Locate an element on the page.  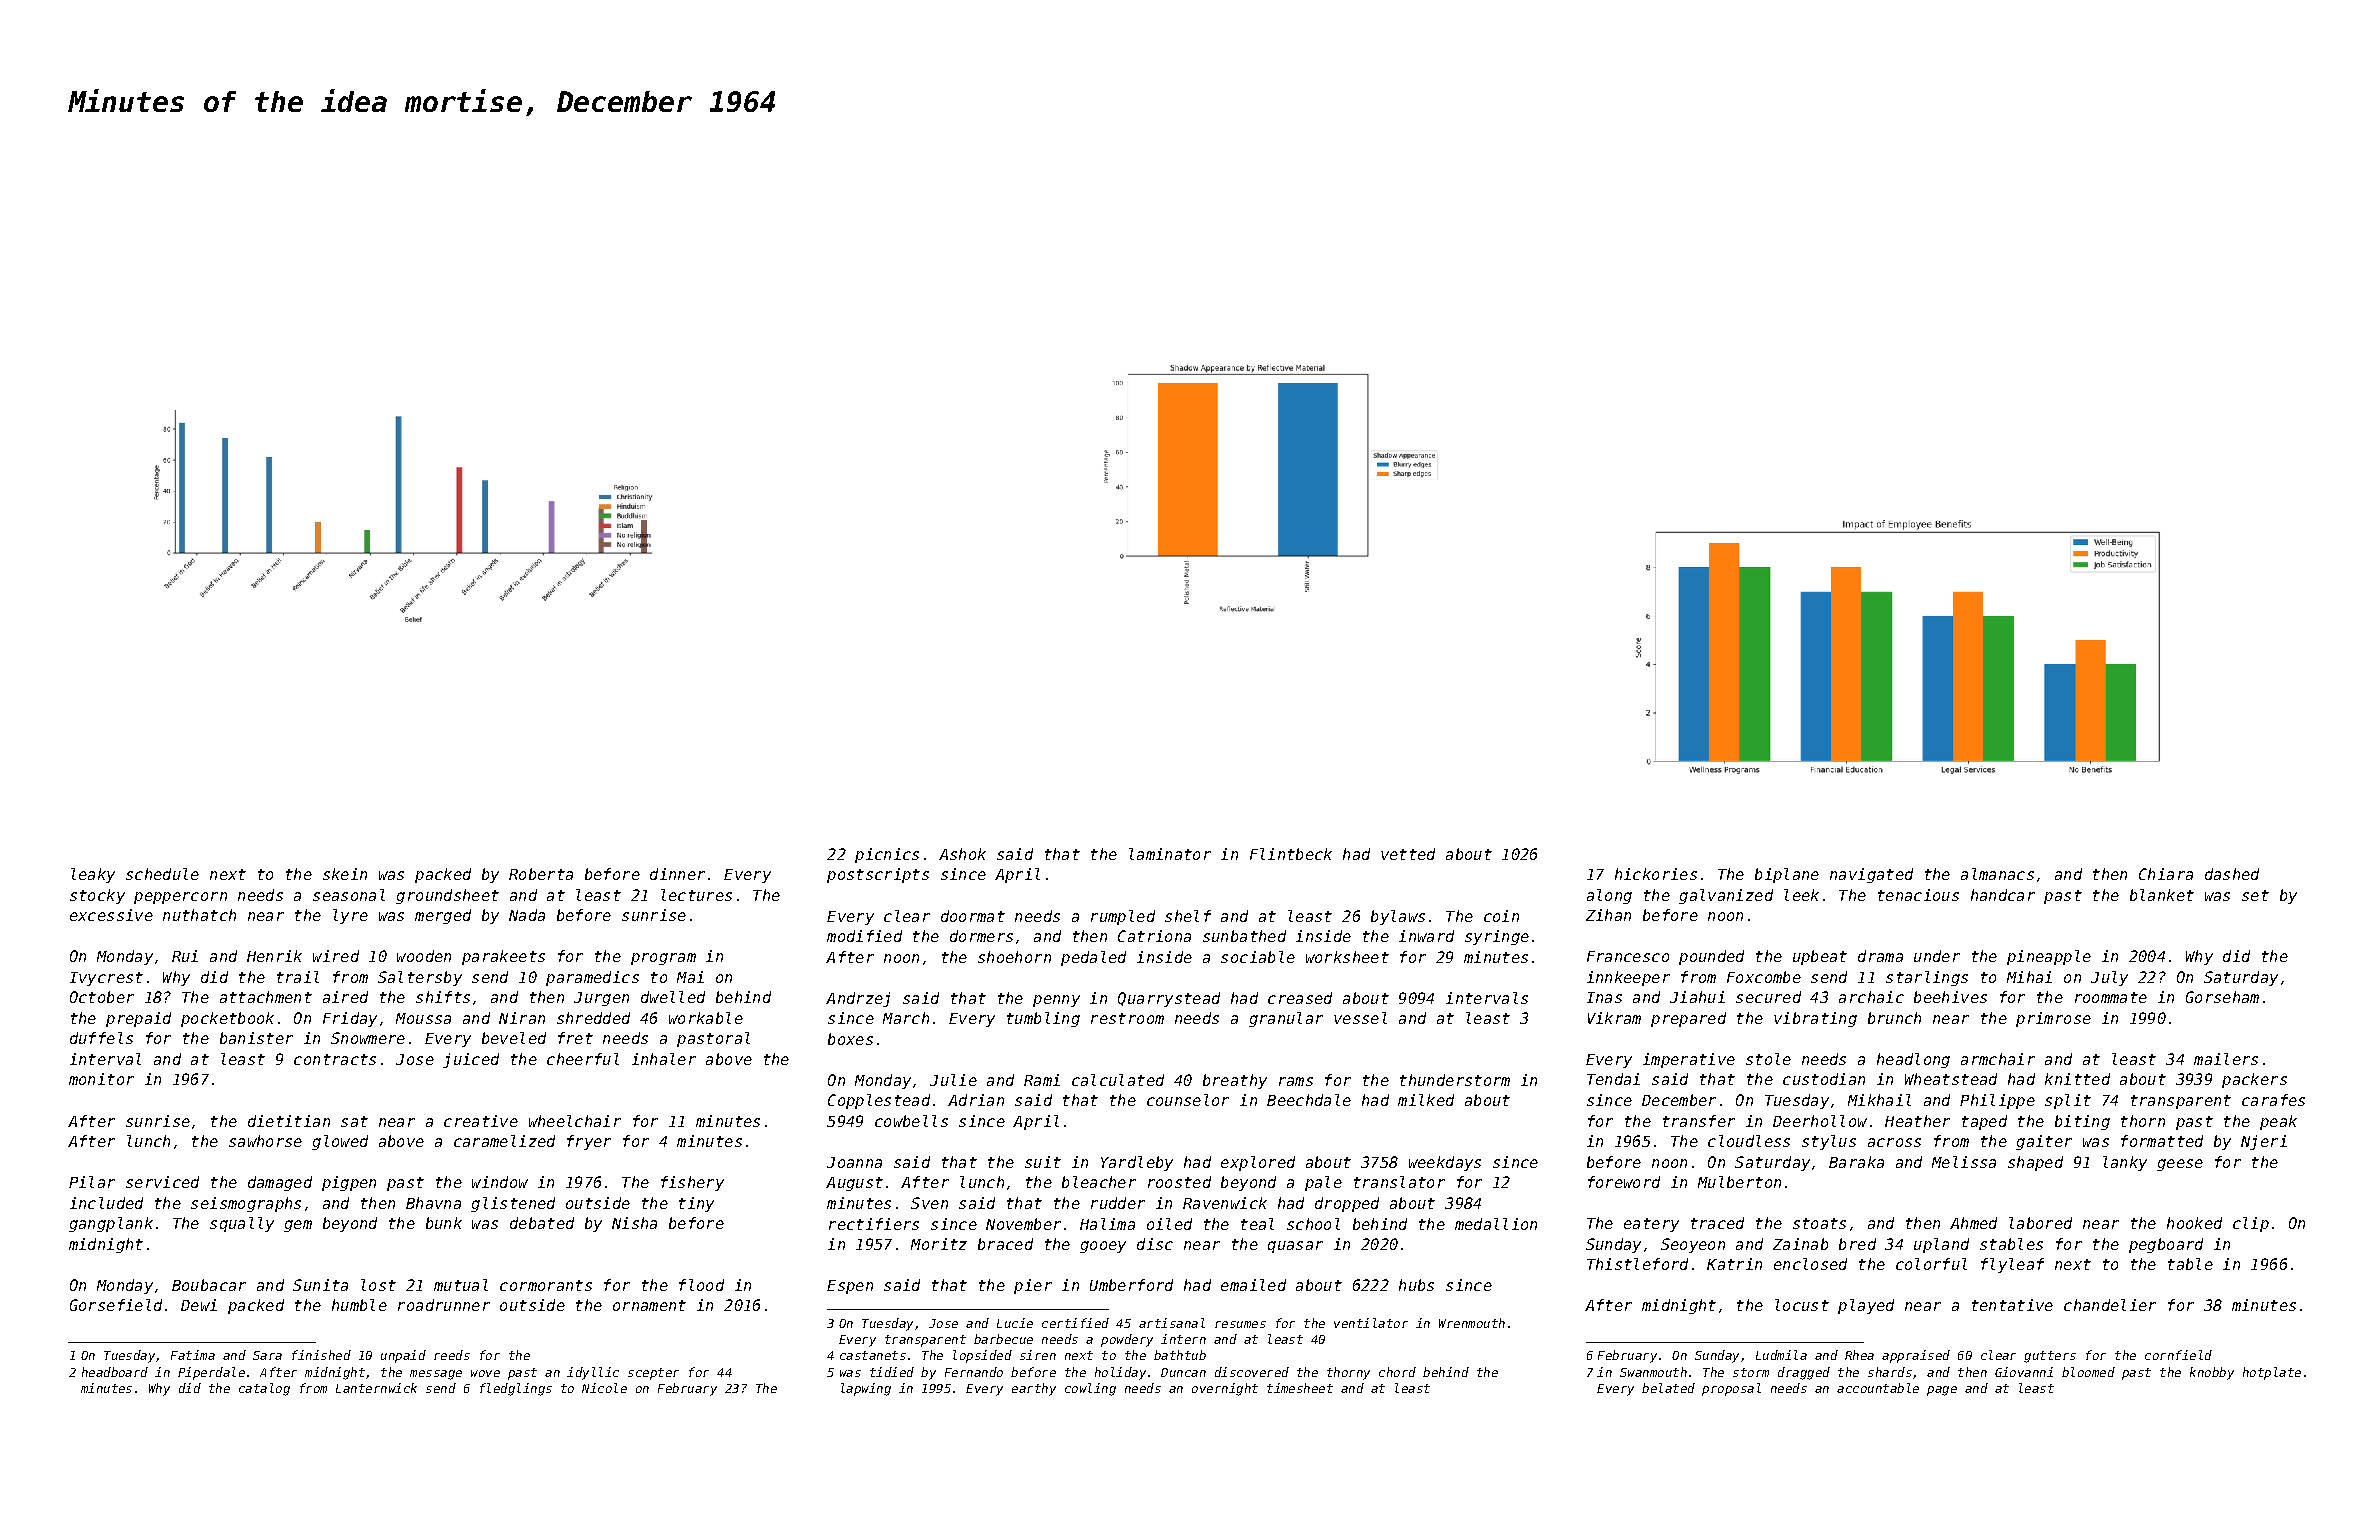
hotplate is located at coordinates (2272, 1373).
